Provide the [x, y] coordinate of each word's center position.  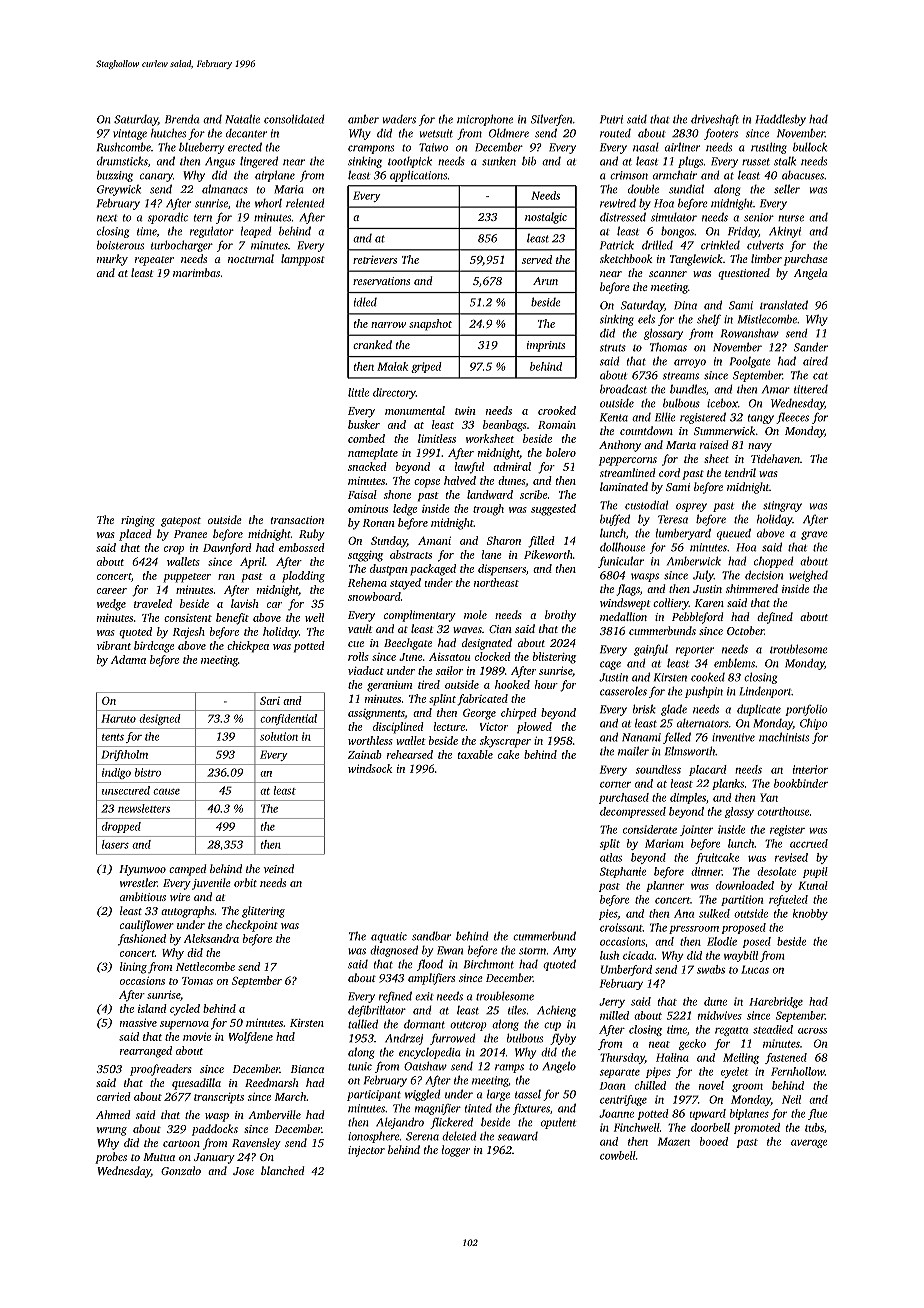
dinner [706, 871]
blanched [282, 1170]
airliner [682, 147]
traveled [153, 603]
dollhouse [622, 547]
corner [615, 785]
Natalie [242, 119]
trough [488, 510]
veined [279, 868]
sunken [499, 161]
